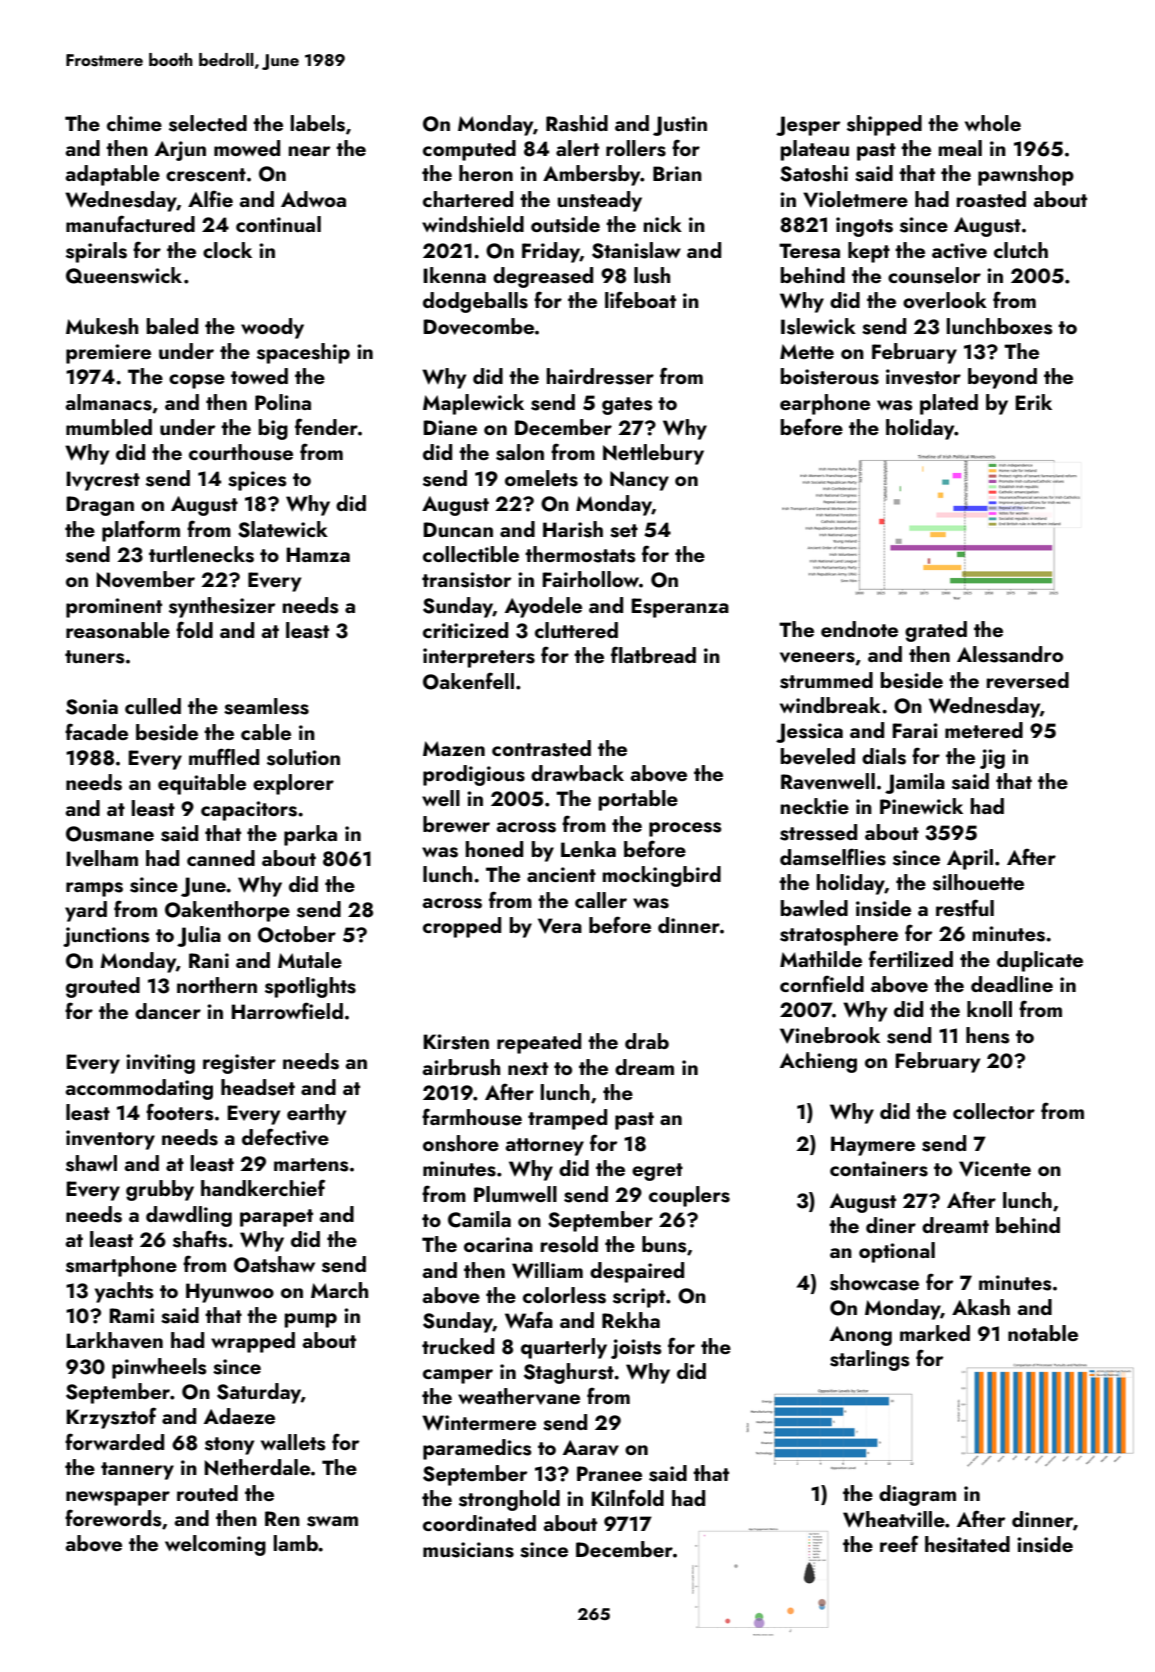  What do you see at coordinates (114, 608) in the screenshot?
I see `prominent` at bounding box center [114, 608].
